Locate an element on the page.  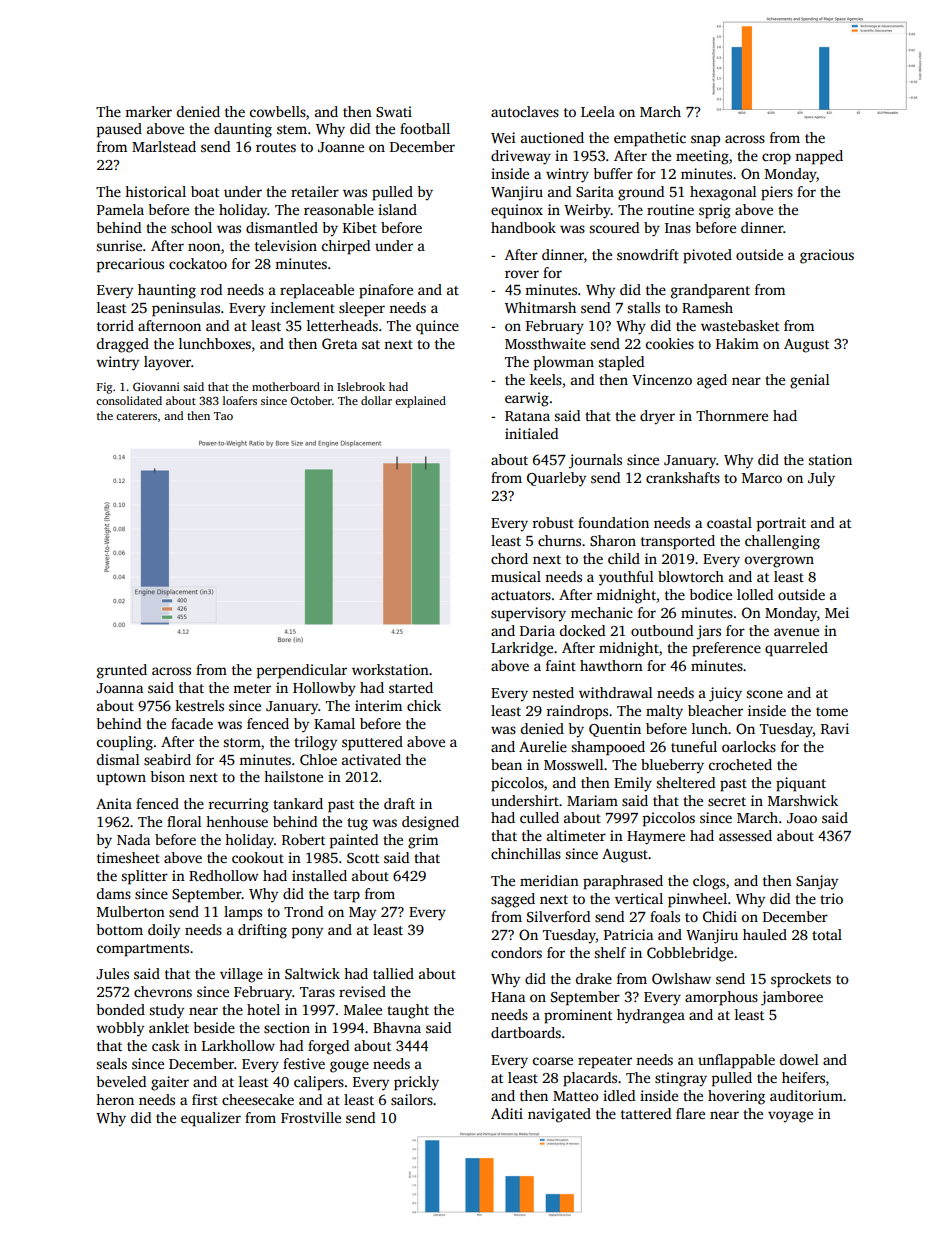
Redhollow is located at coordinates (224, 875).
